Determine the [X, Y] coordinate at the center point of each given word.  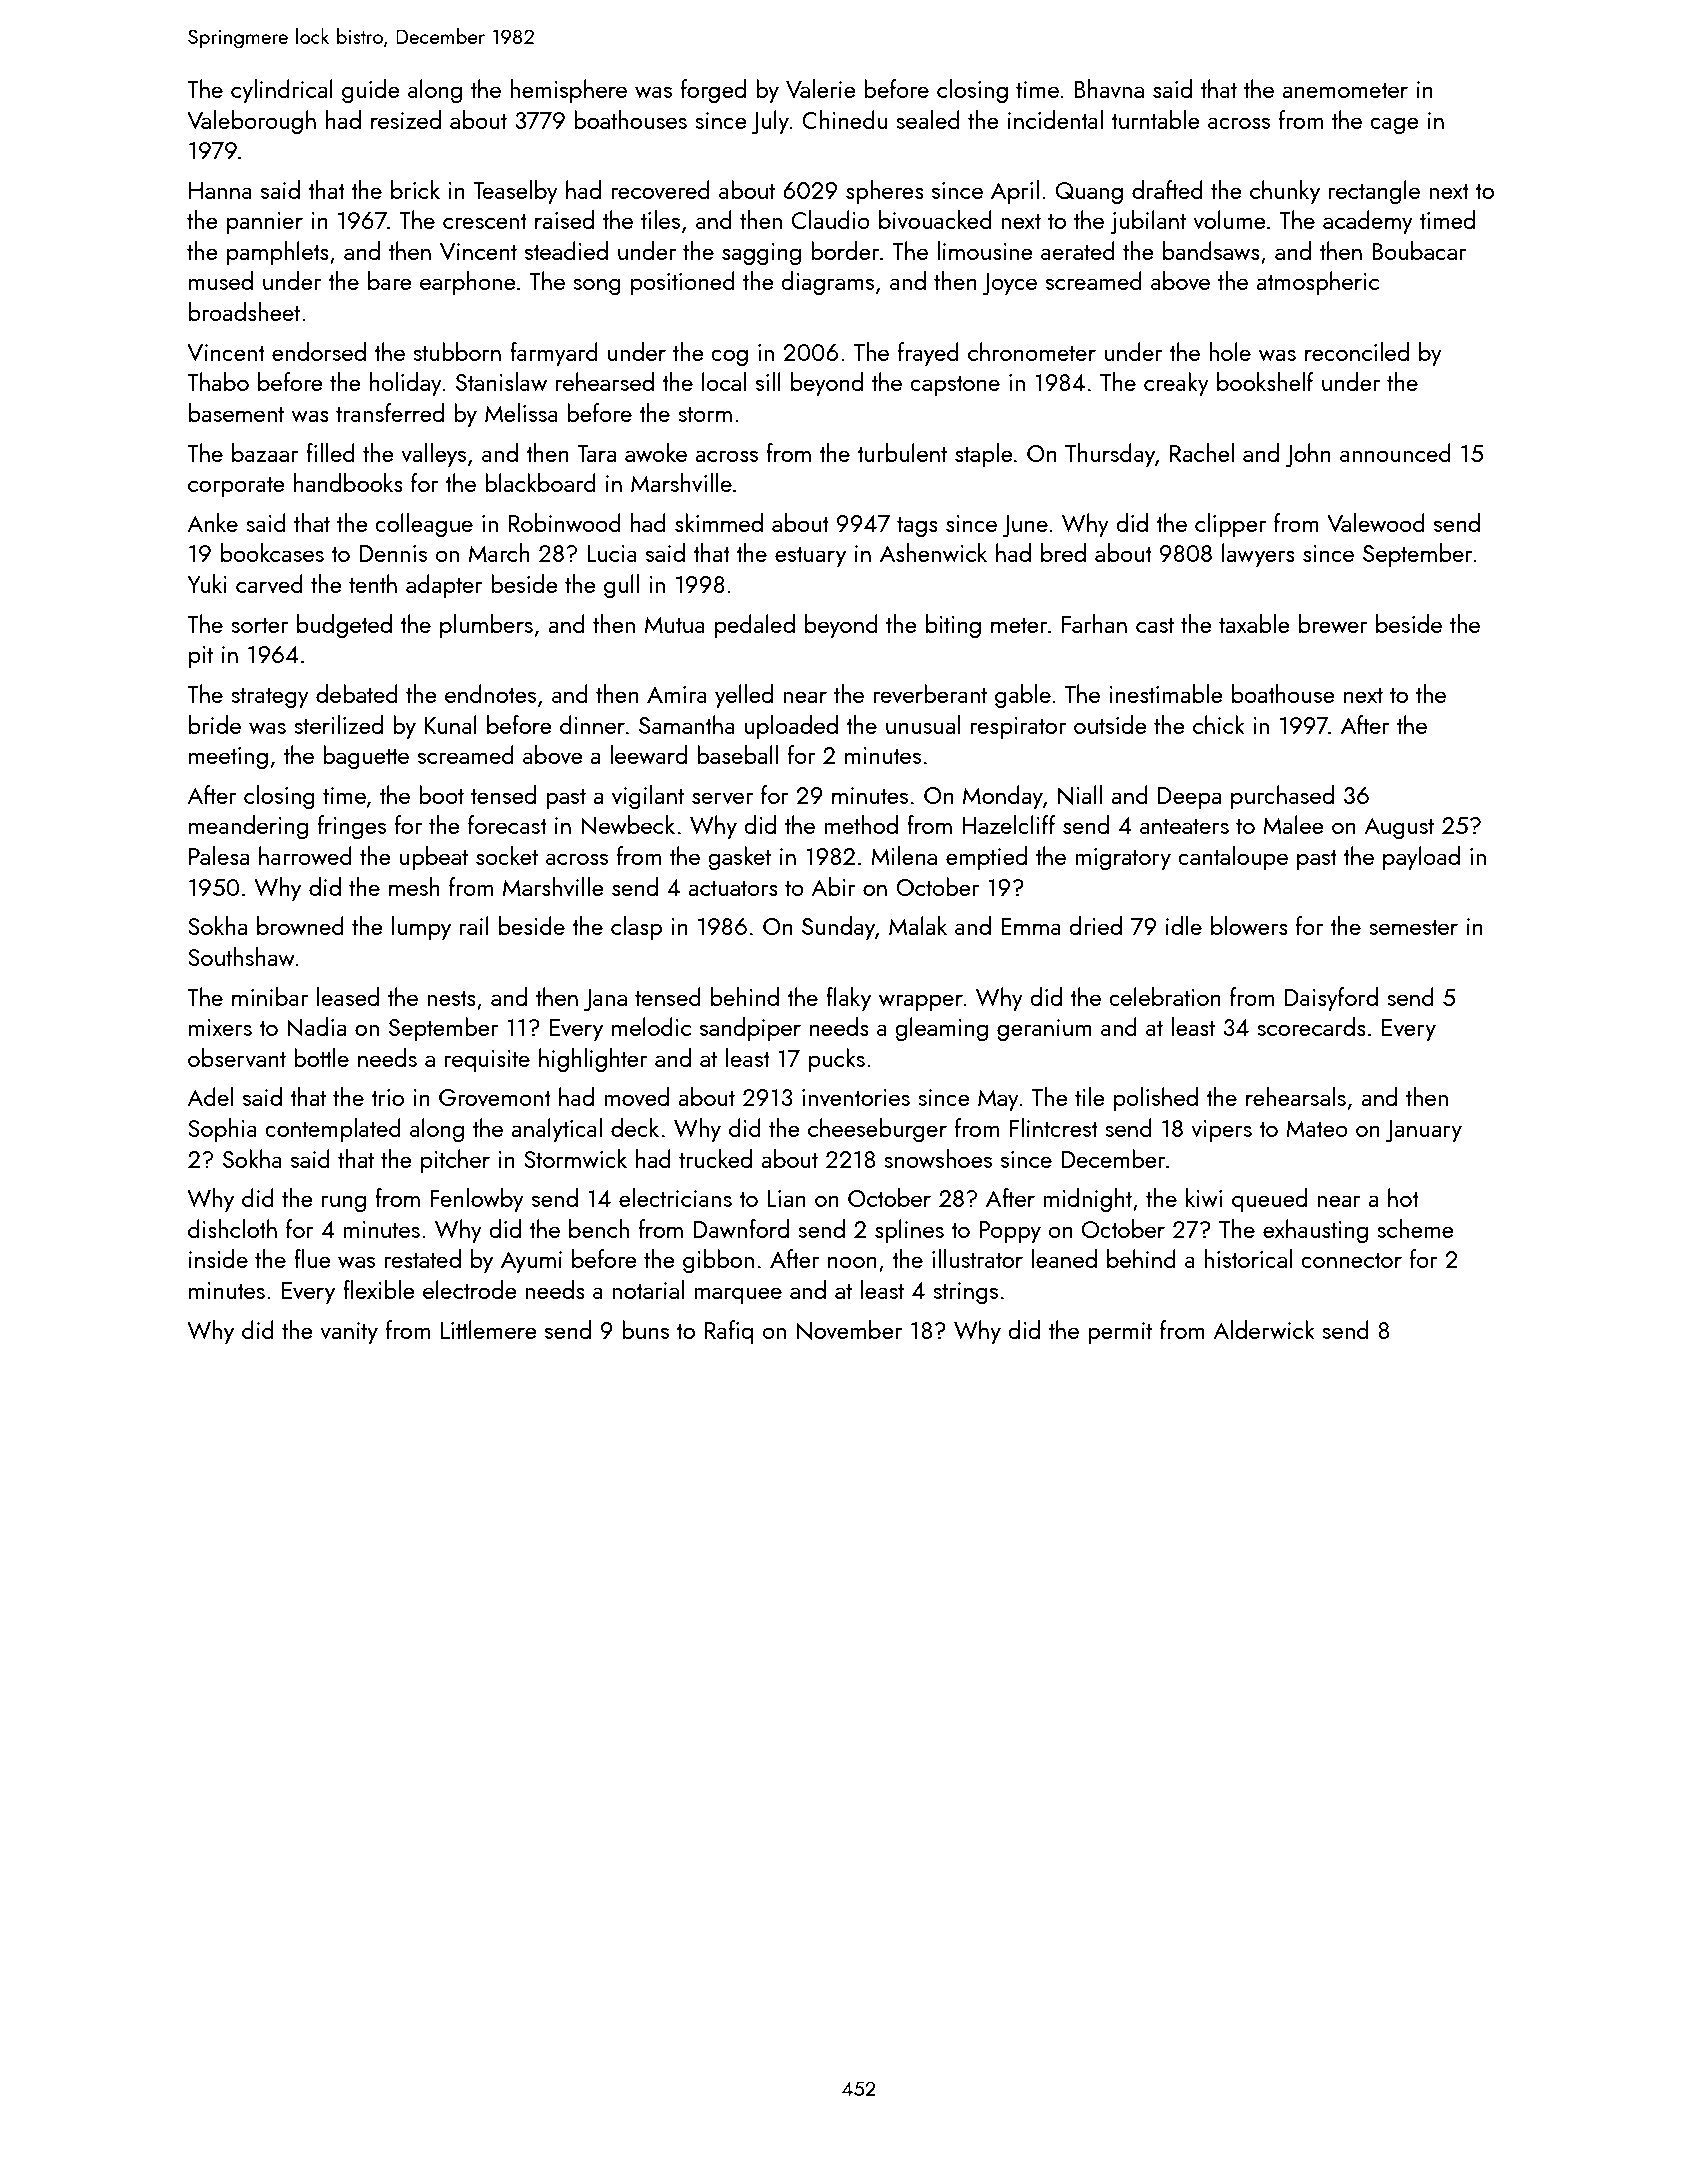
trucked [715, 1158]
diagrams [828, 283]
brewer [1333, 623]
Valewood [1376, 522]
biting [953, 626]
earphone [468, 283]
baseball [737, 754]
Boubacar [1419, 250]
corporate [236, 487]
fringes [352, 827]
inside [218, 1258]
